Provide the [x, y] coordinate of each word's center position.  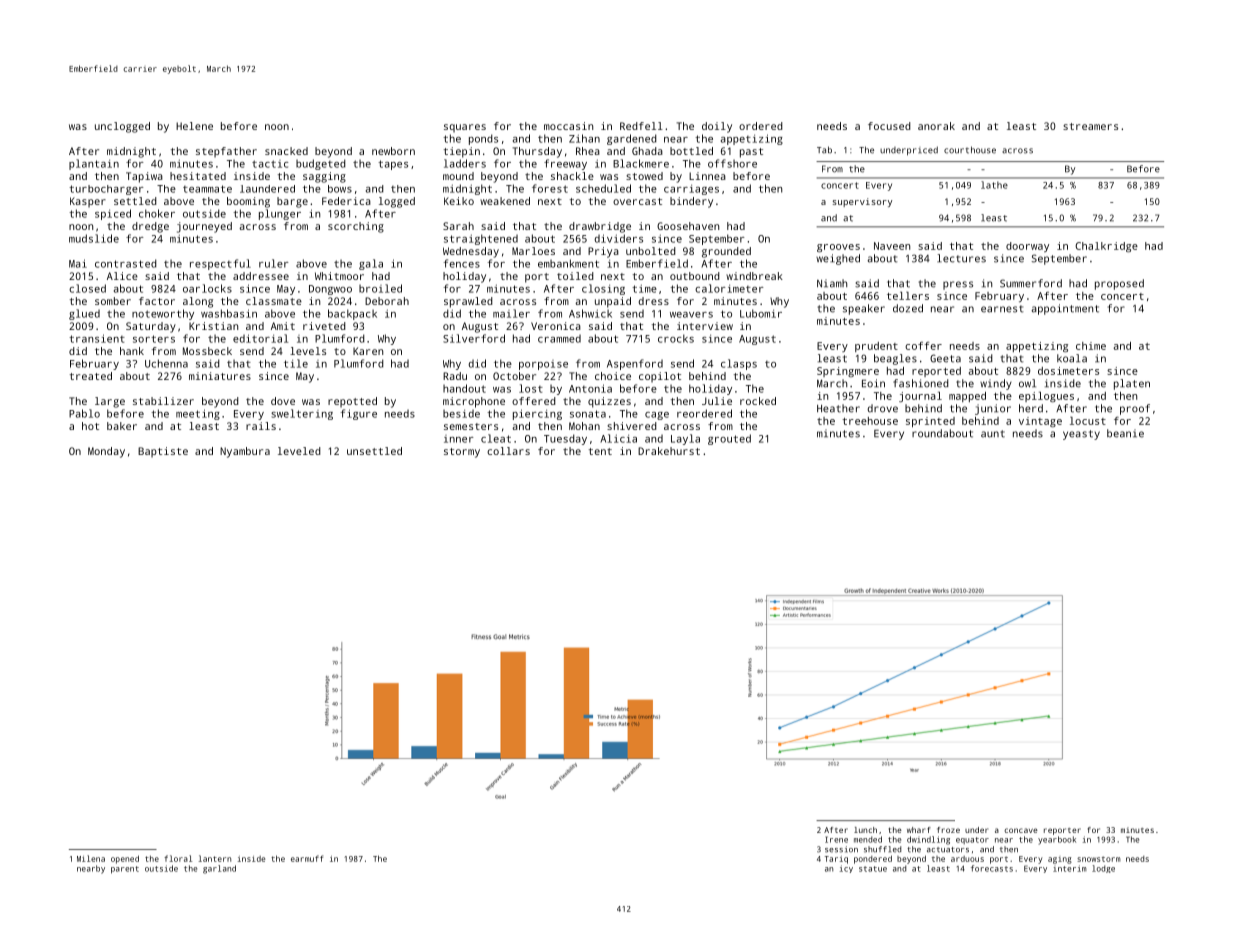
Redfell [641, 126]
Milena [91, 858]
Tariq [836, 860]
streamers [1090, 126]
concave [1021, 830]
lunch [865, 830]
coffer [923, 346]
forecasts [992, 868]
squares [465, 128]
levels [308, 351]
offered [534, 401]
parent [125, 870]
